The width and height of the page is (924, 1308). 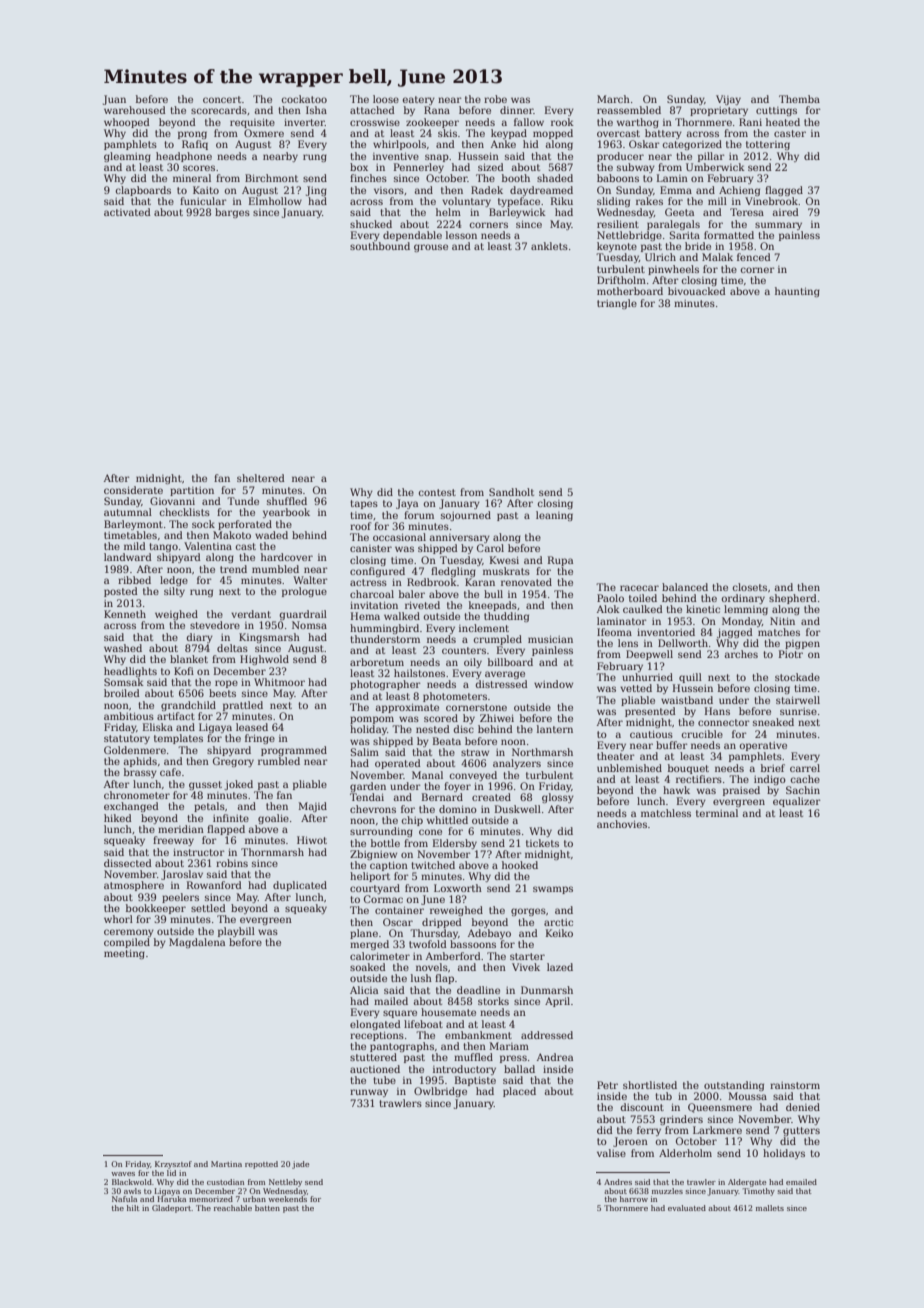 What do you see at coordinates (717, 813) in the page?
I see `terminal` at bounding box center [717, 813].
